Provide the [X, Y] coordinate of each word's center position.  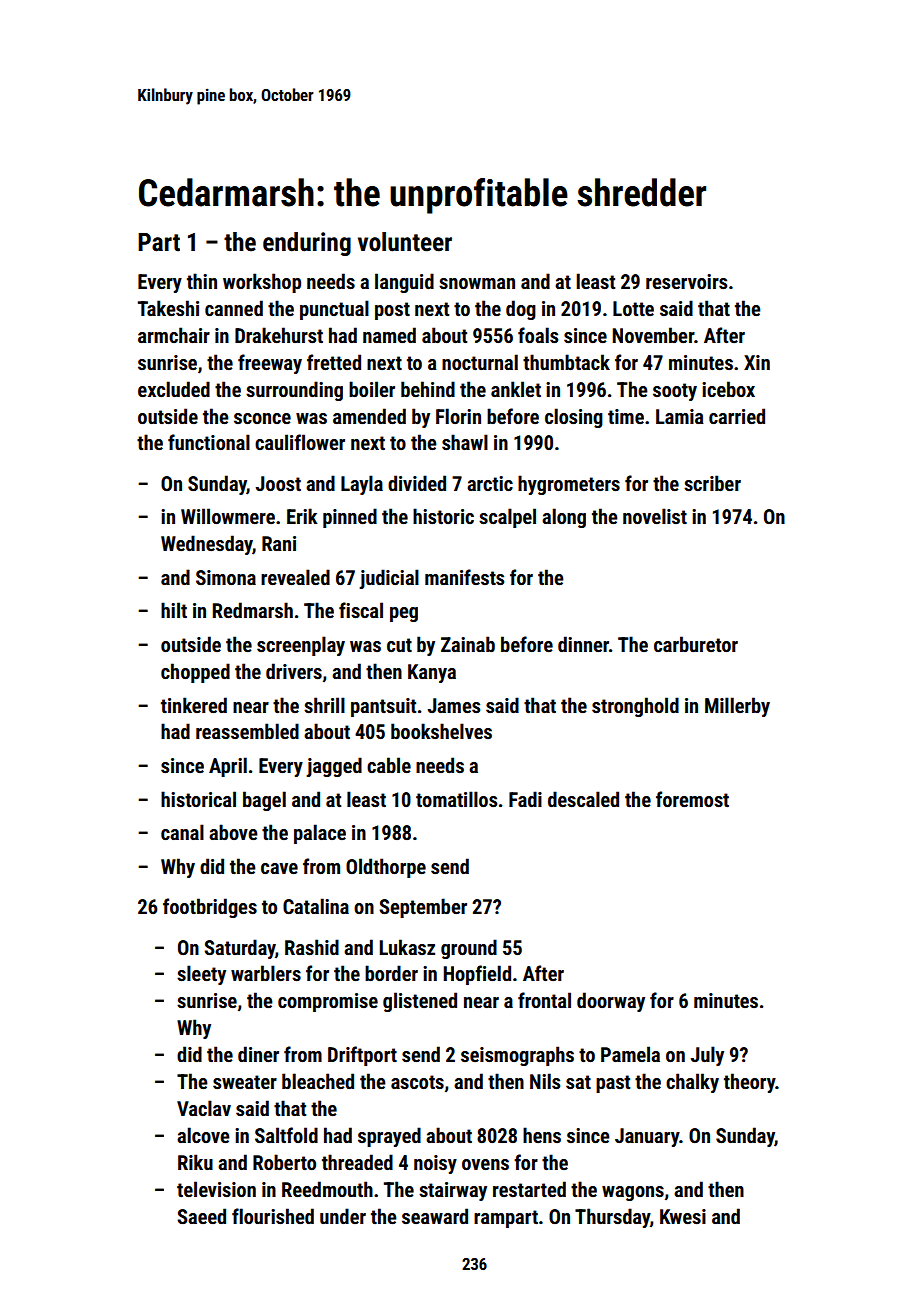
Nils [545, 1081]
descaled [583, 799]
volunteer [405, 242]
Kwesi [683, 1216]
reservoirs [686, 281]
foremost [692, 799]
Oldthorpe [386, 868]
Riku [195, 1162]
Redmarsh [253, 610]
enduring [307, 244]
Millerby [737, 707]
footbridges [210, 908]
